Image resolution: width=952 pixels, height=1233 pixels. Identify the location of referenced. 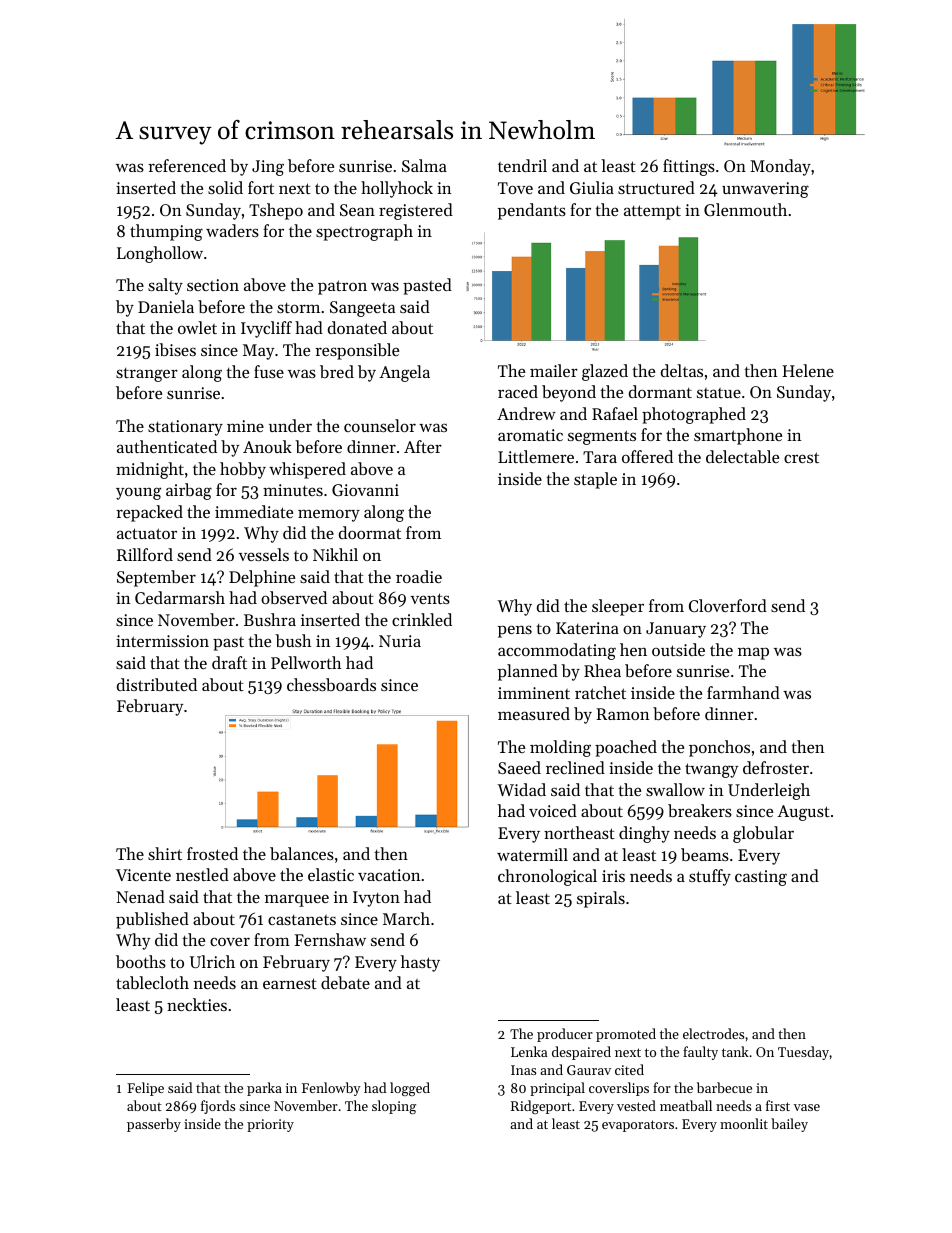
(187, 165).
